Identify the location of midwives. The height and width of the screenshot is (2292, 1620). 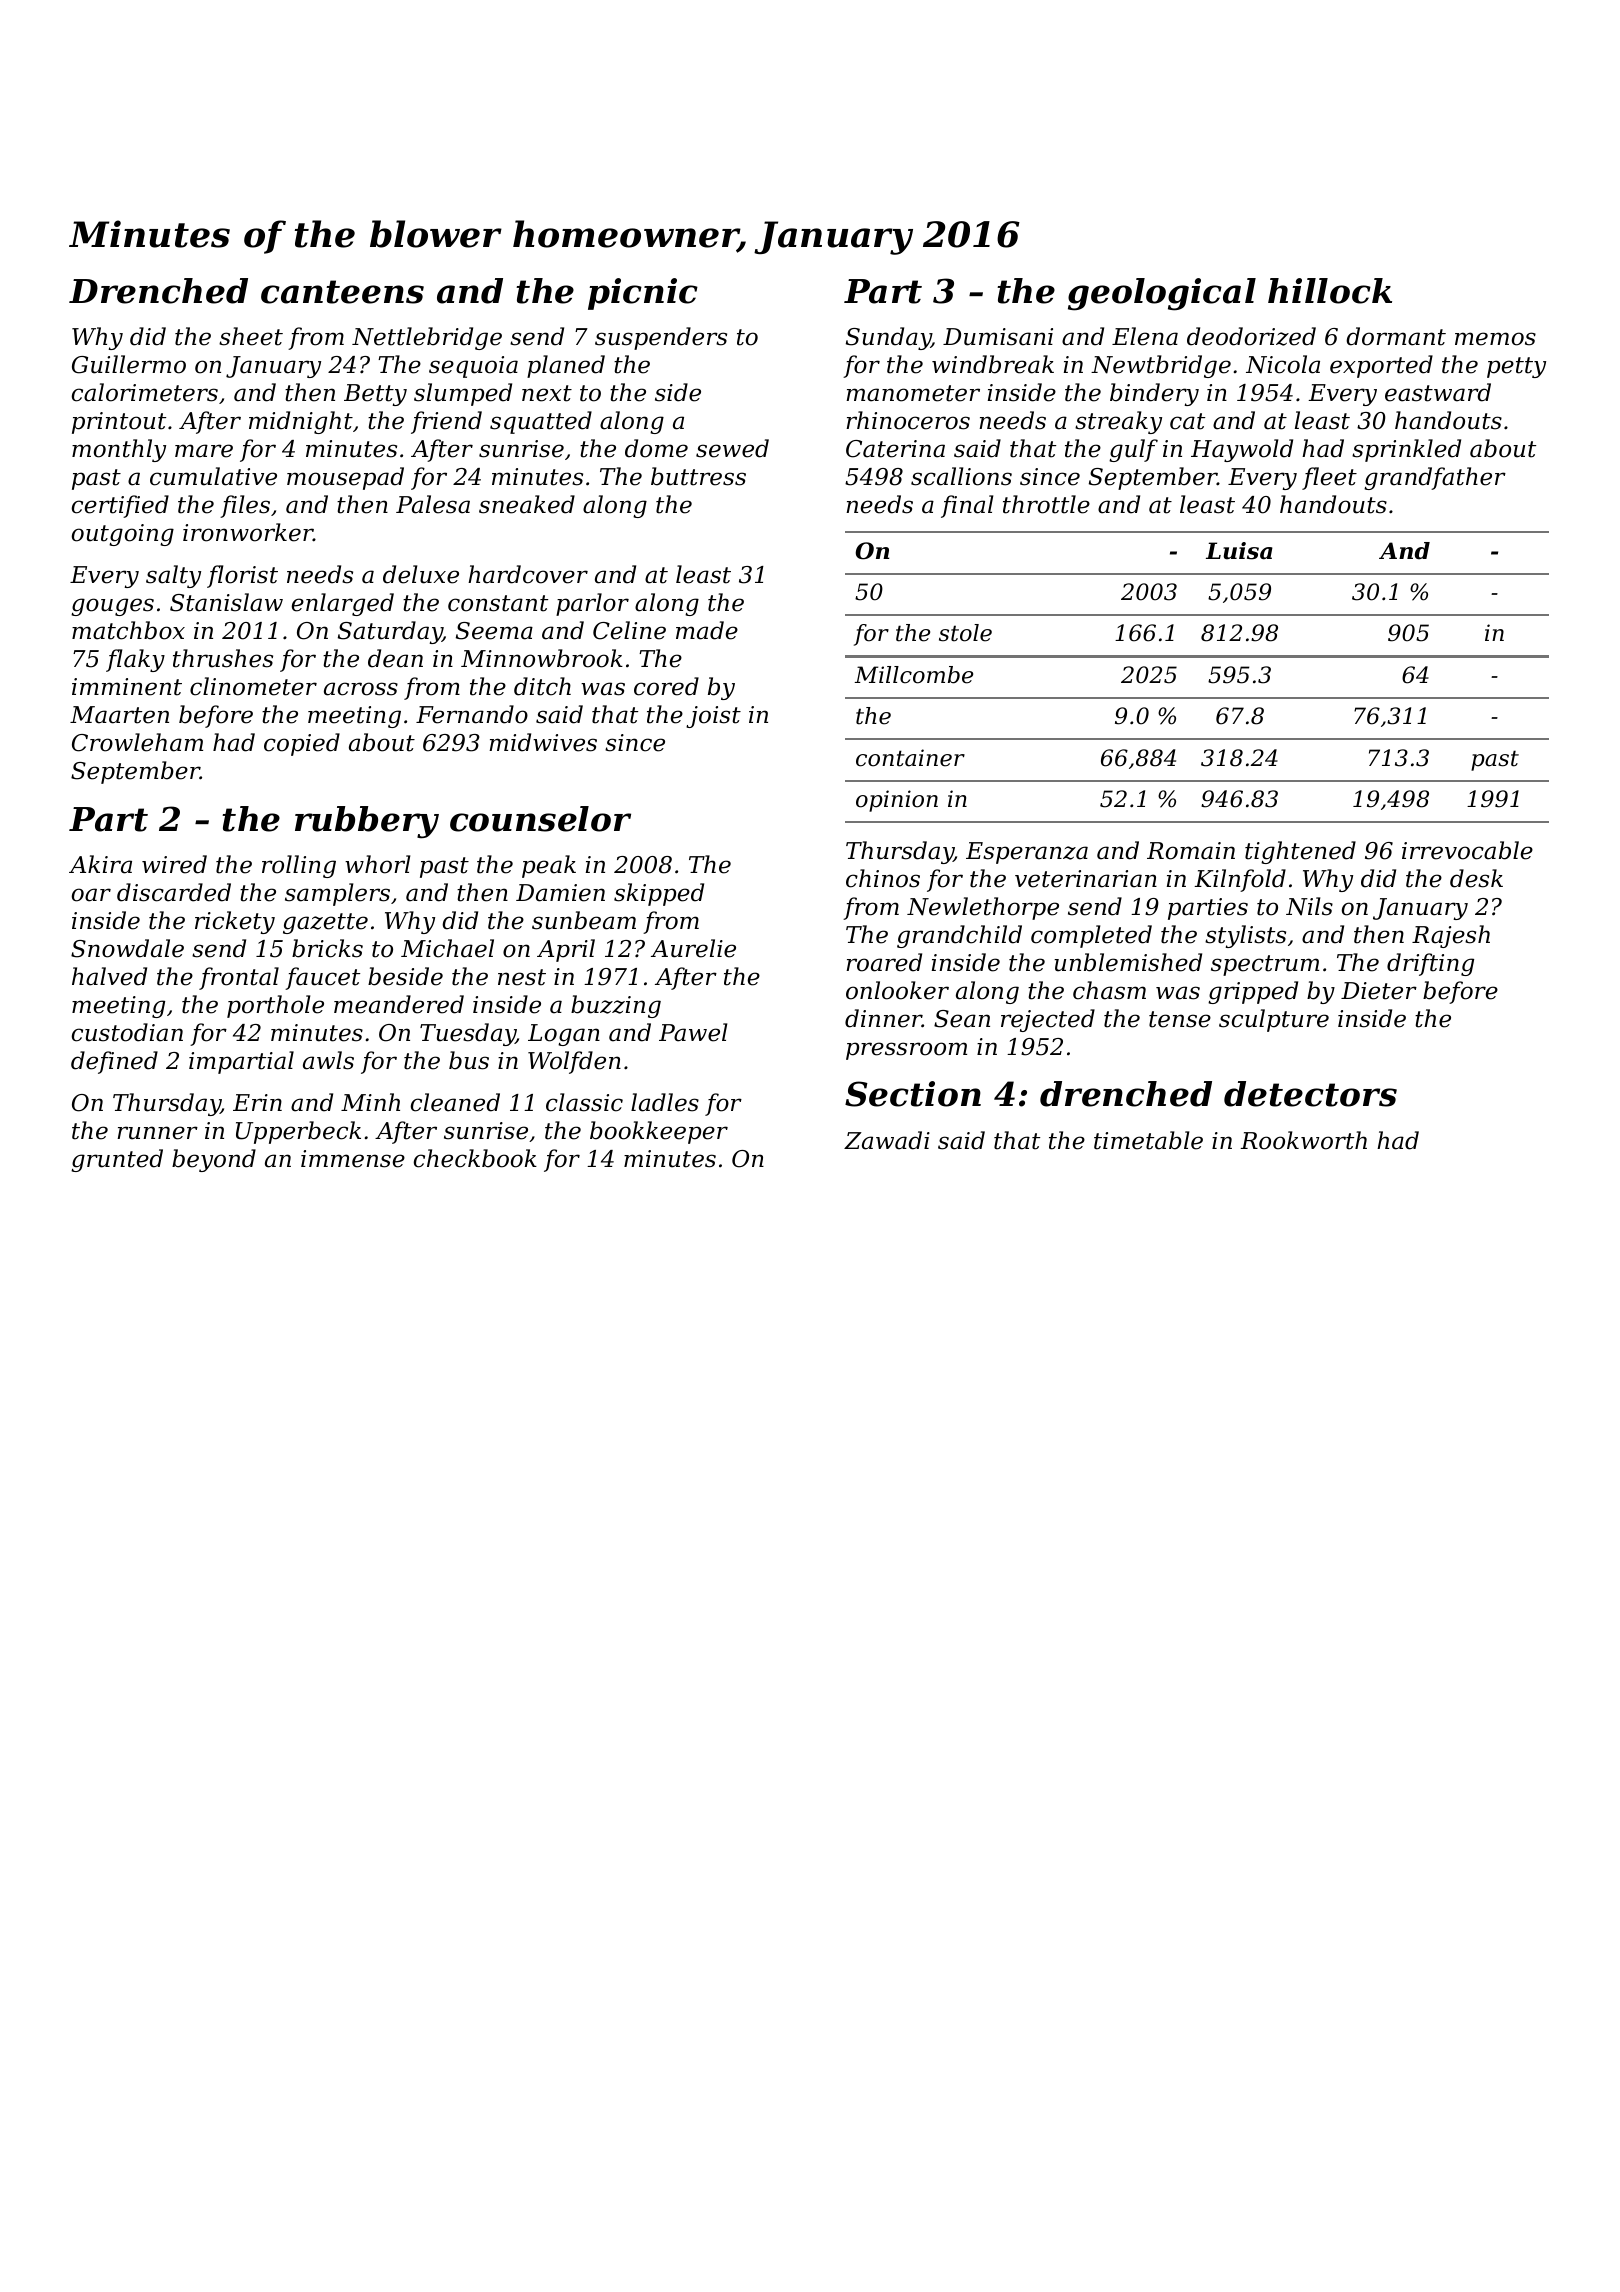
(543, 742).
